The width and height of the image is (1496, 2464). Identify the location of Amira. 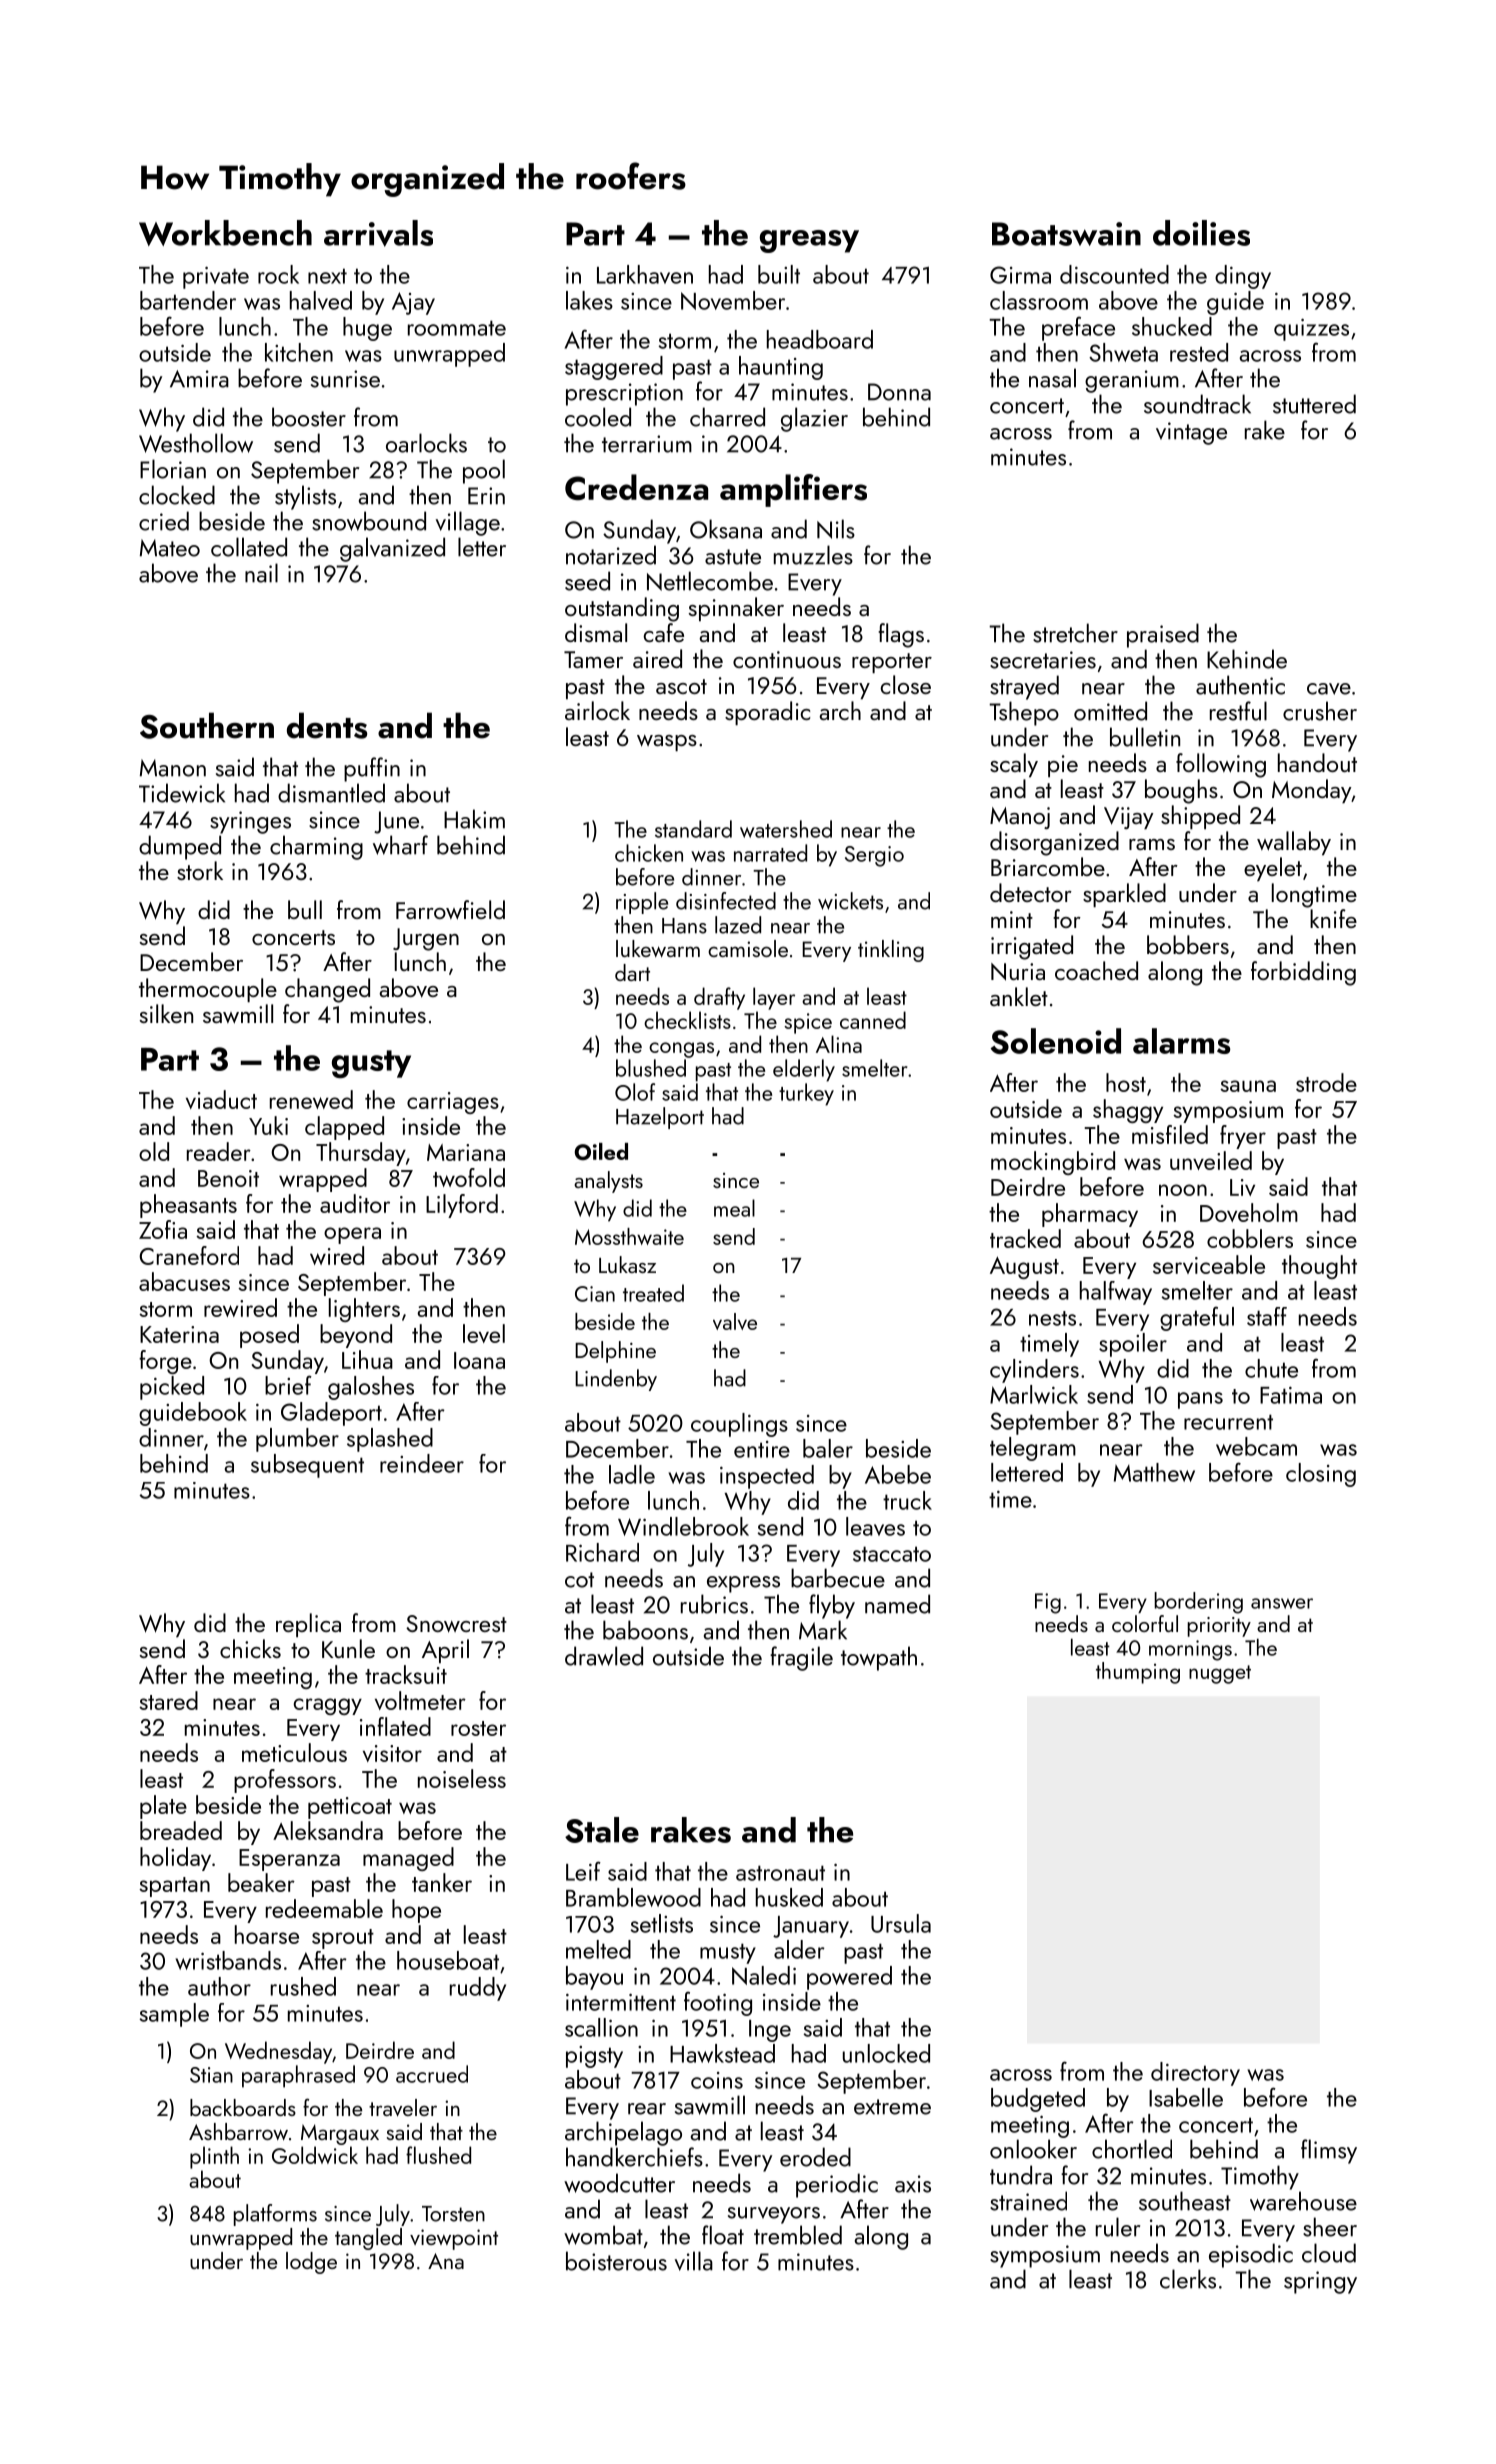
(199, 379).
